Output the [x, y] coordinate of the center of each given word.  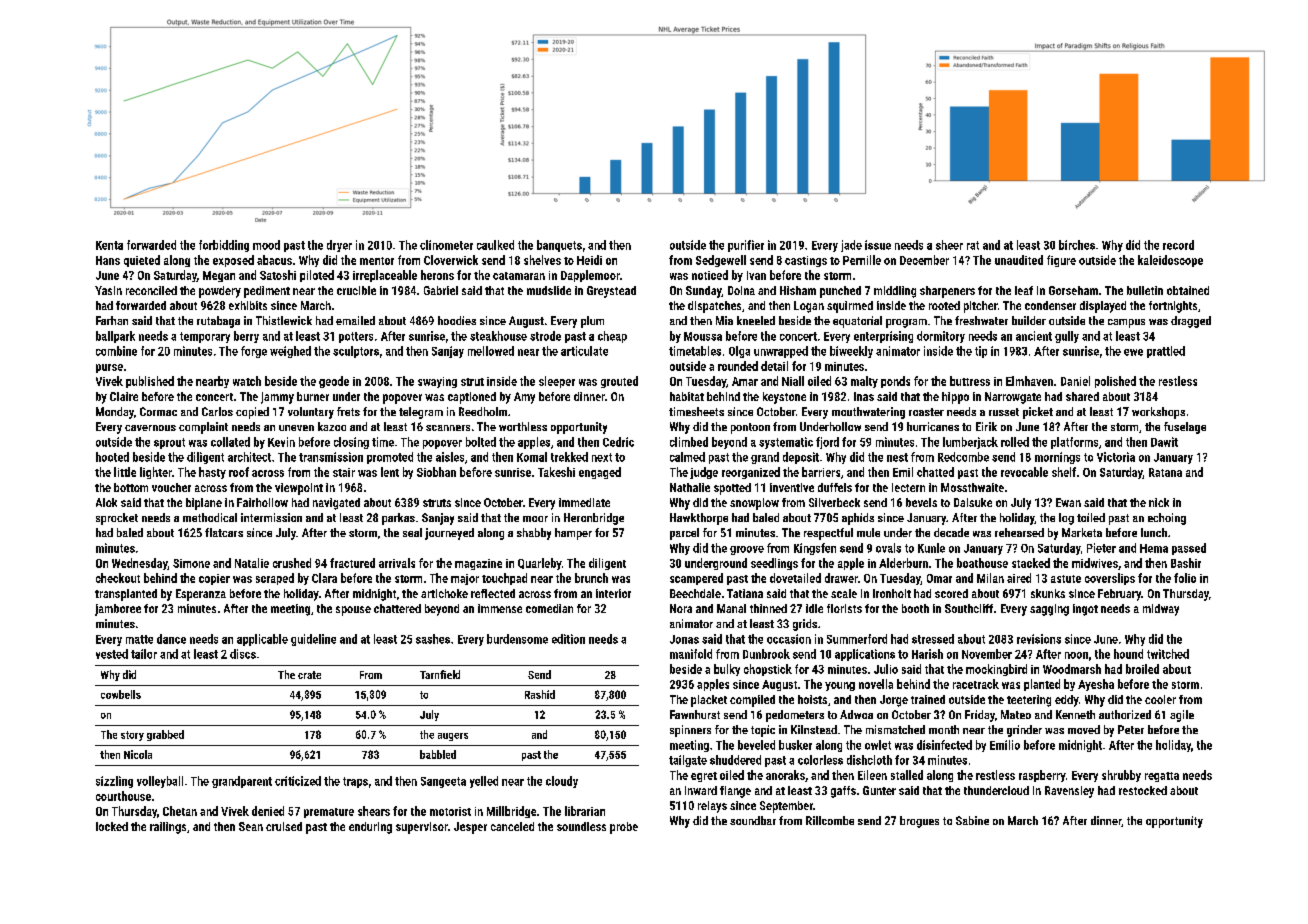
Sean [251, 826]
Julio [886, 669]
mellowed [491, 351]
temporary [205, 337]
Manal [731, 608]
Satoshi [278, 275]
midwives [1095, 563]
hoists [812, 699]
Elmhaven [1029, 381]
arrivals [397, 563]
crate [309, 675]
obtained [1188, 290]
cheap [612, 337]
